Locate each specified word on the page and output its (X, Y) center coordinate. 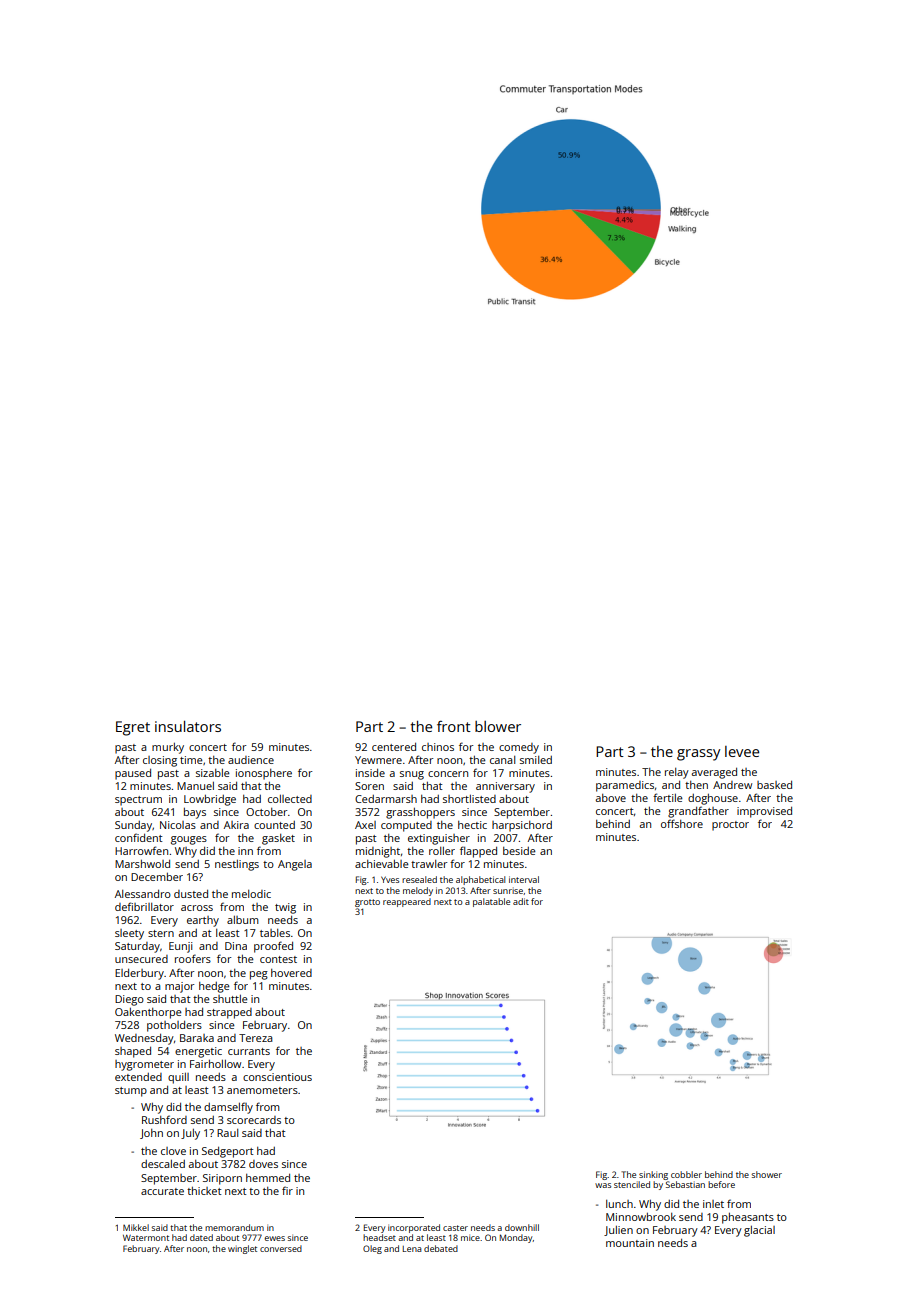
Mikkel (136, 1227)
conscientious (277, 1077)
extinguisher (439, 839)
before (721, 1184)
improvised (764, 812)
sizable (213, 773)
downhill (522, 1227)
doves (263, 1164)
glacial (759, 1231)
